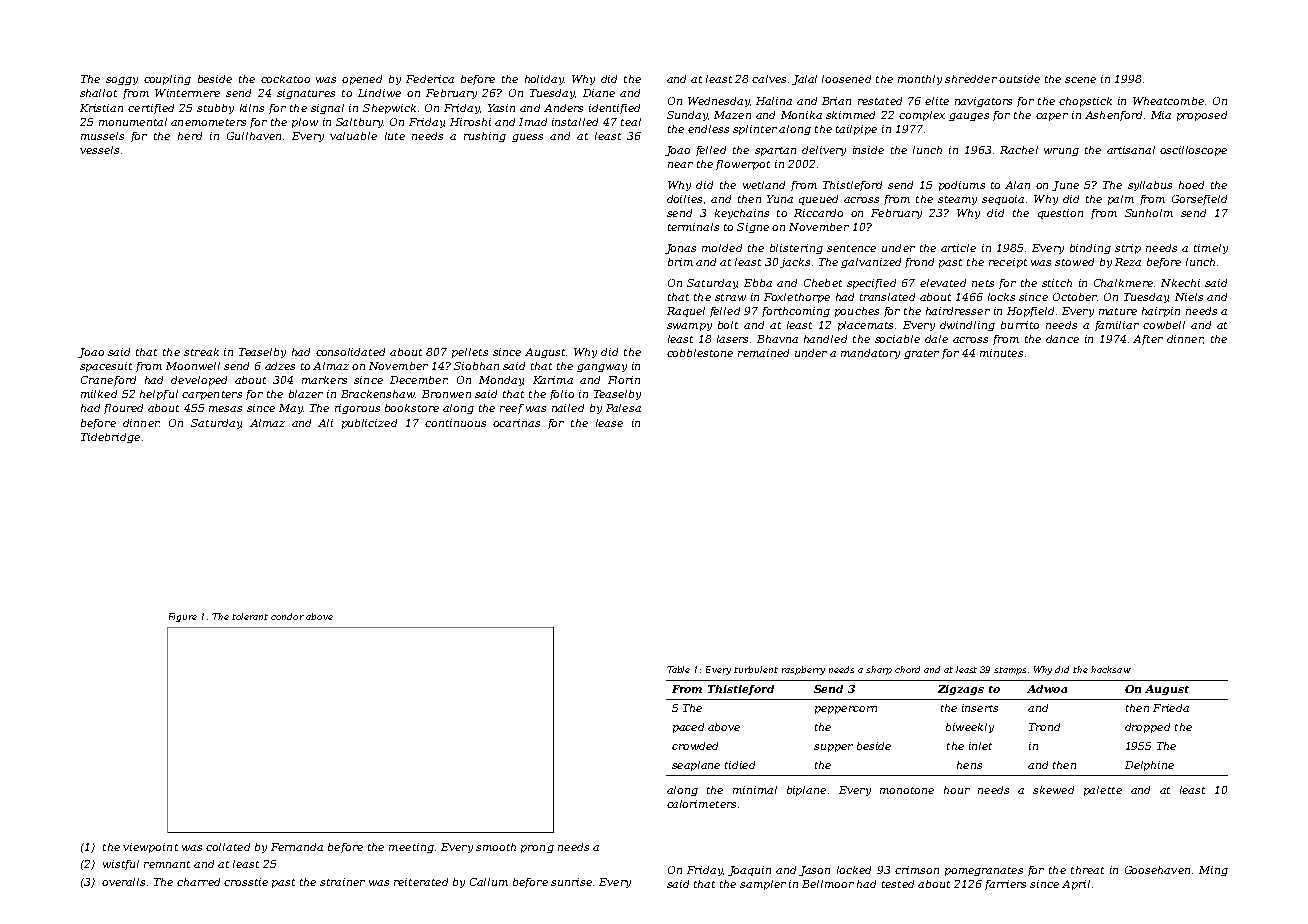  Describe the element at coordinates (342, 882) in the image. I see `strainer` at that location.
